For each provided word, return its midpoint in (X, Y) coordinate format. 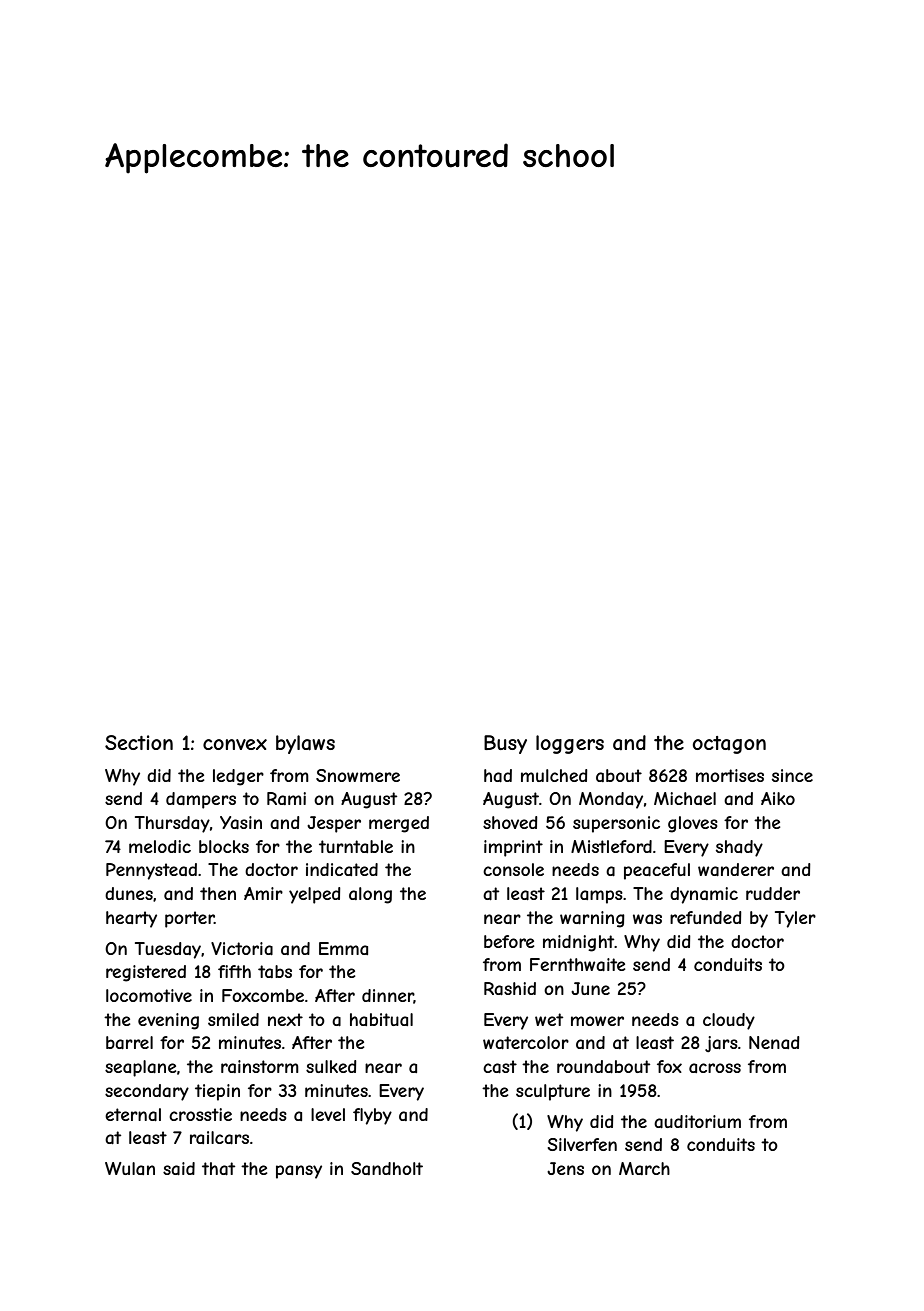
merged (399, 824)
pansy (299, 1172)
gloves (693, 824)
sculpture (553, 1092)
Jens (565, 1168)
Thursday (172, 824)
